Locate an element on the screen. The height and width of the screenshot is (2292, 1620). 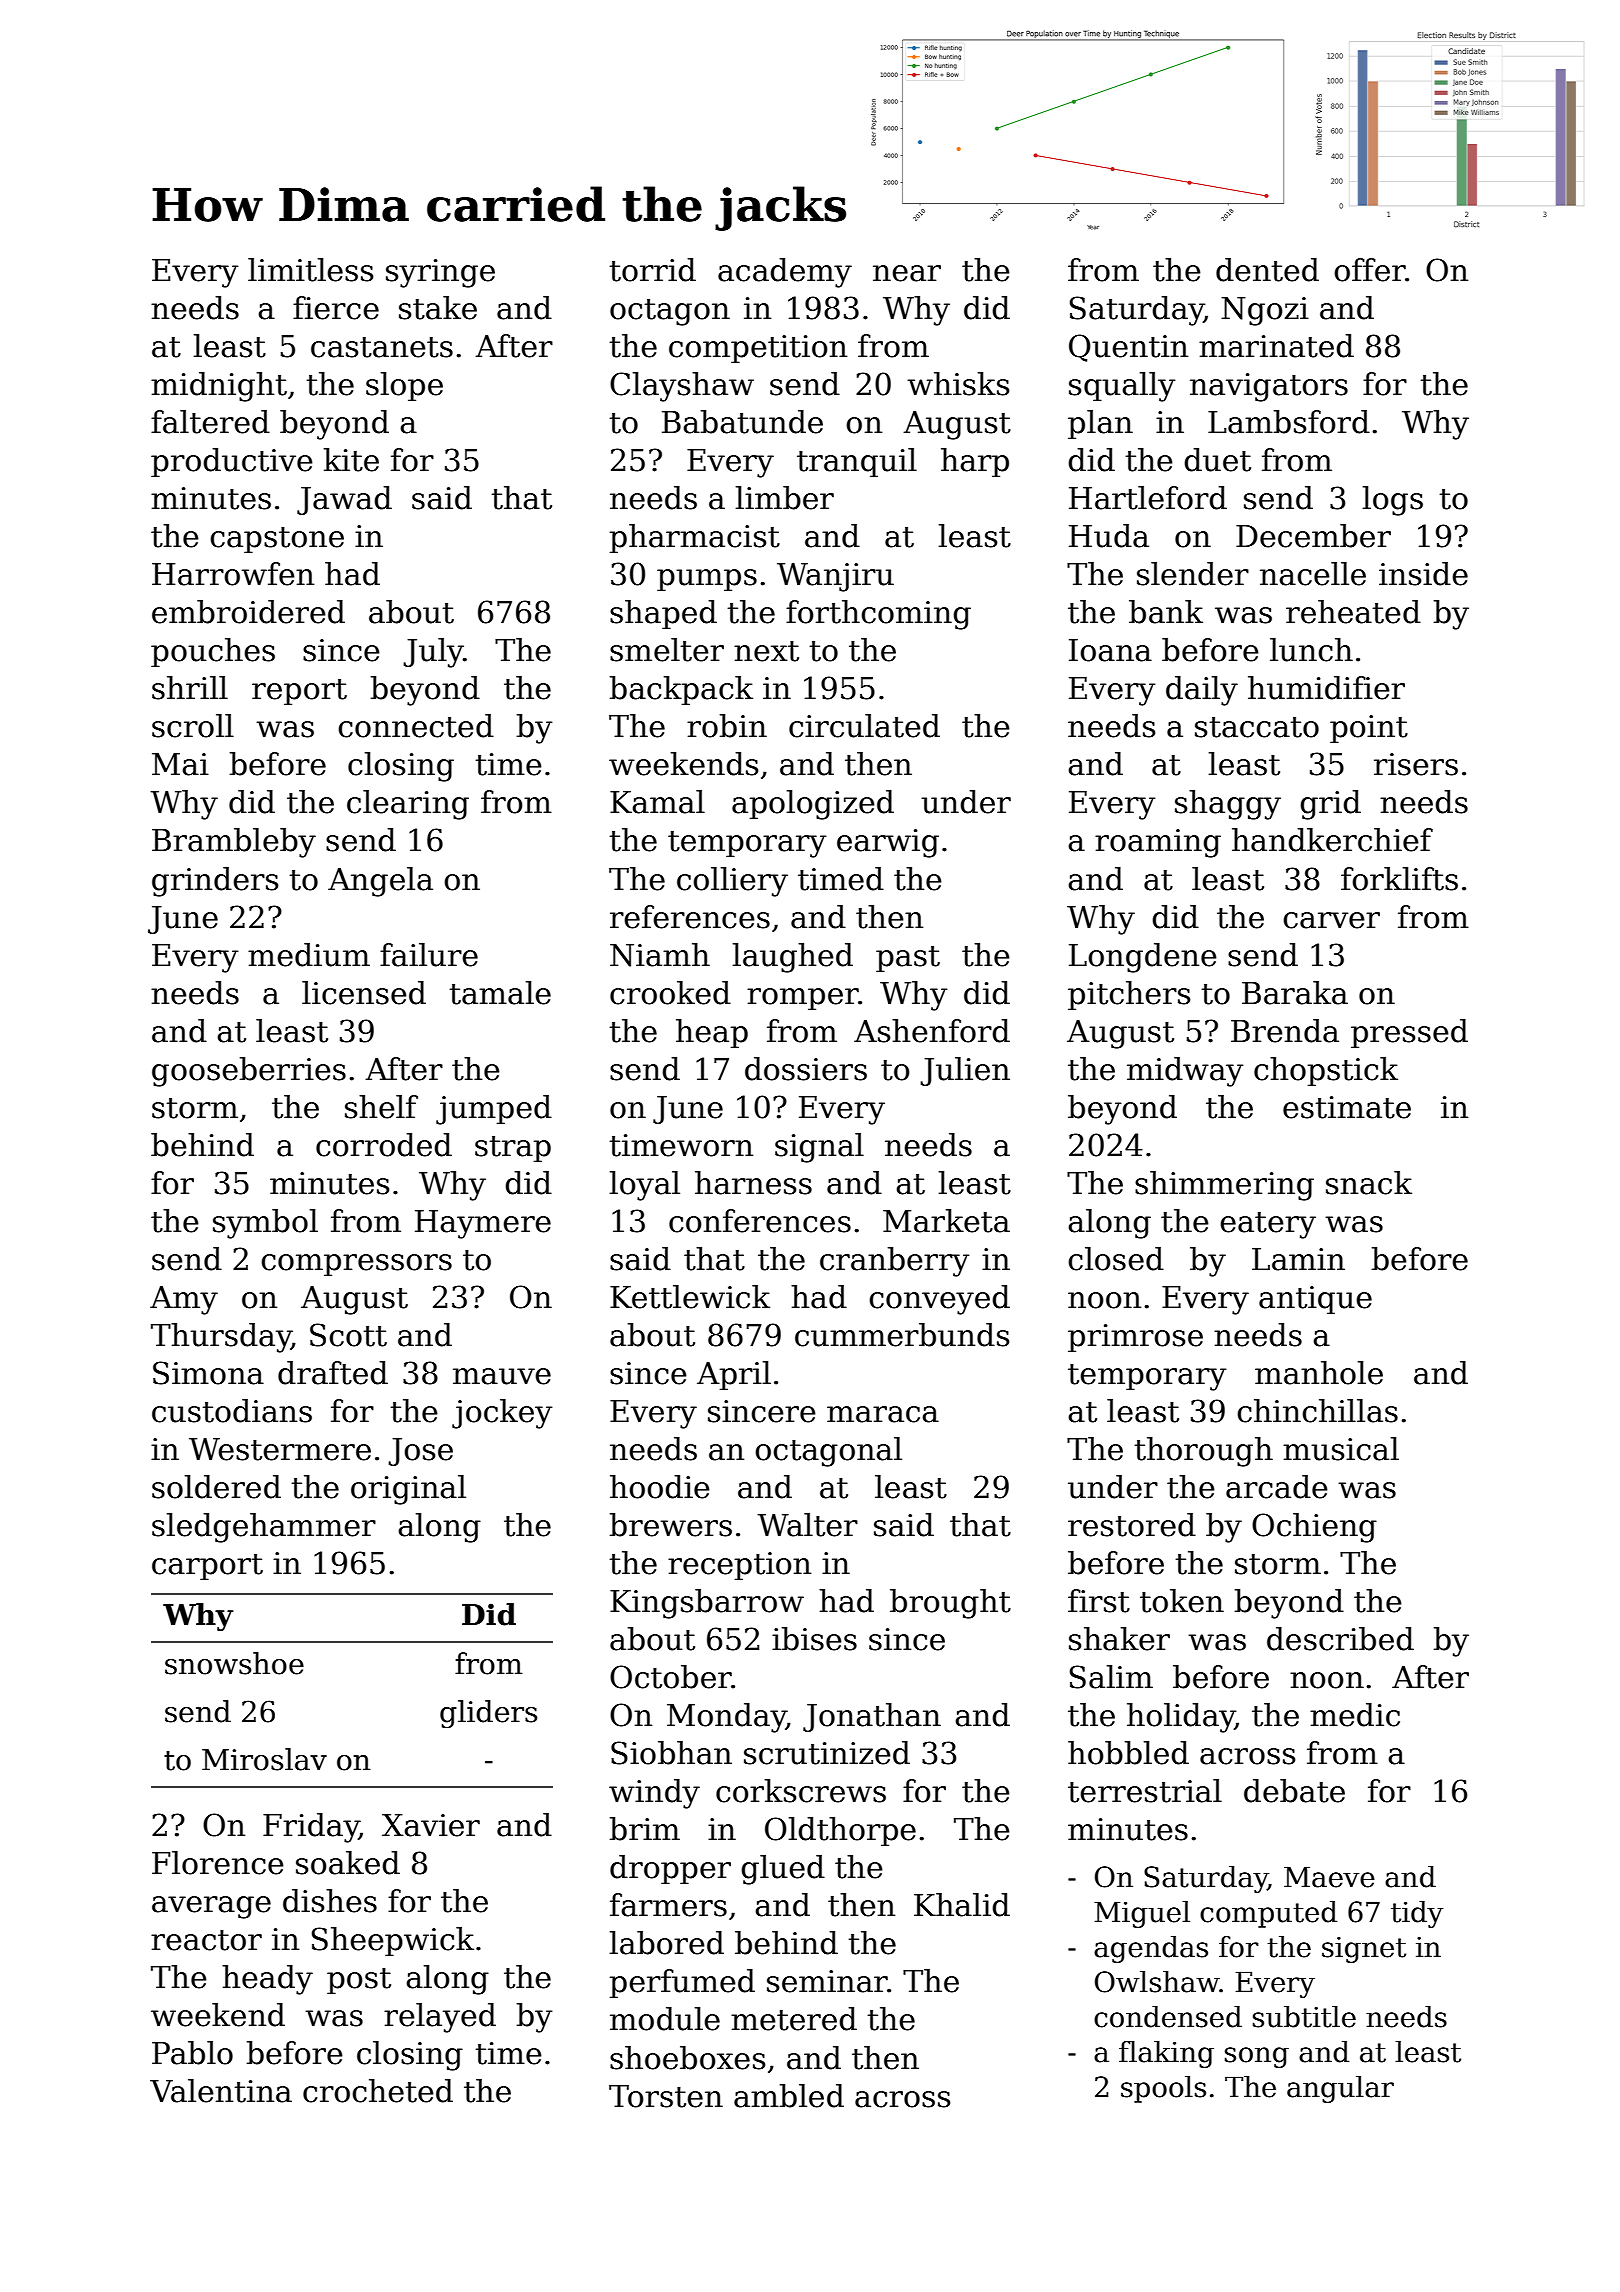
reactor is located at coordinates (206, 1940).
